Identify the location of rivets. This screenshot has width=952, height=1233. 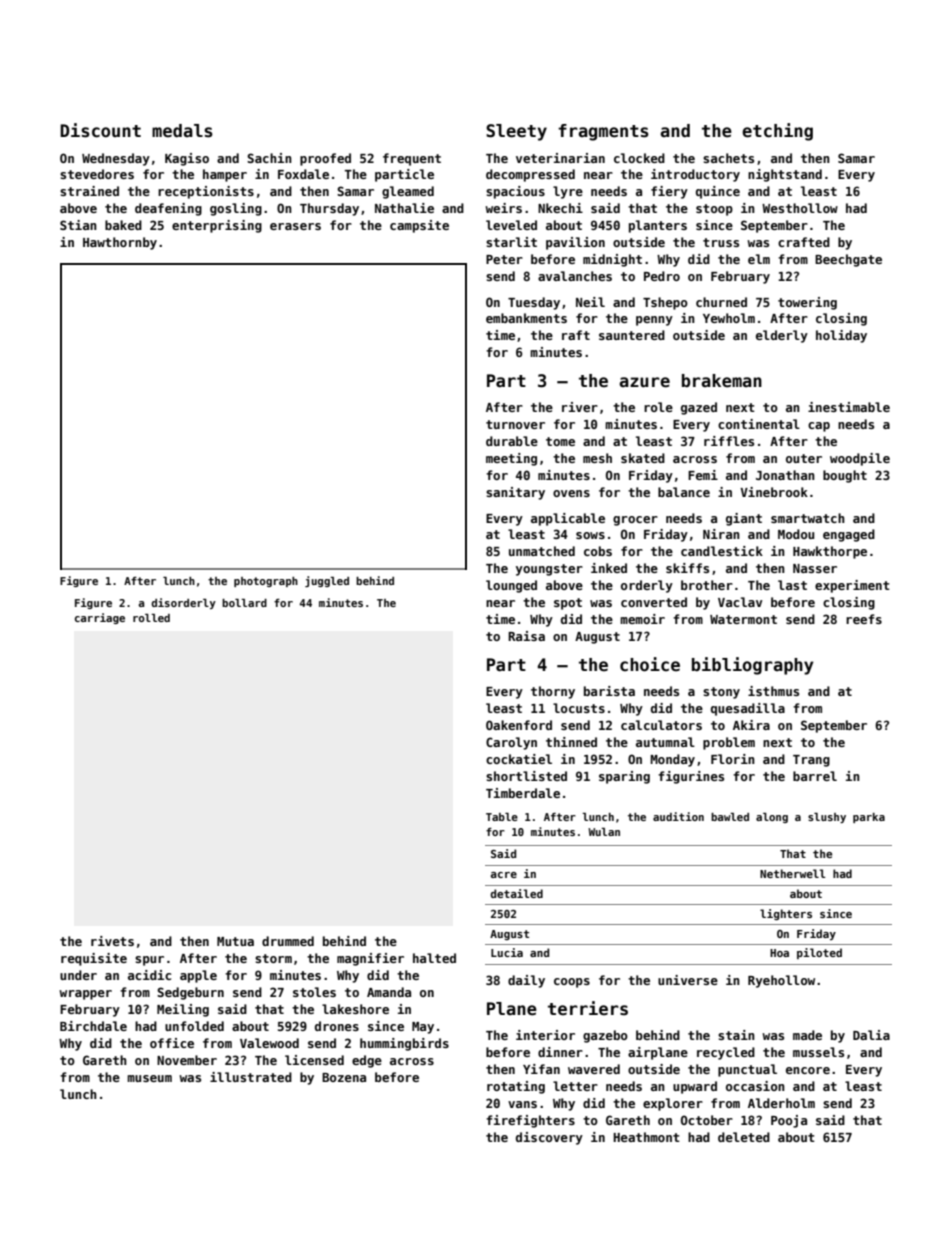
(112, 941).
